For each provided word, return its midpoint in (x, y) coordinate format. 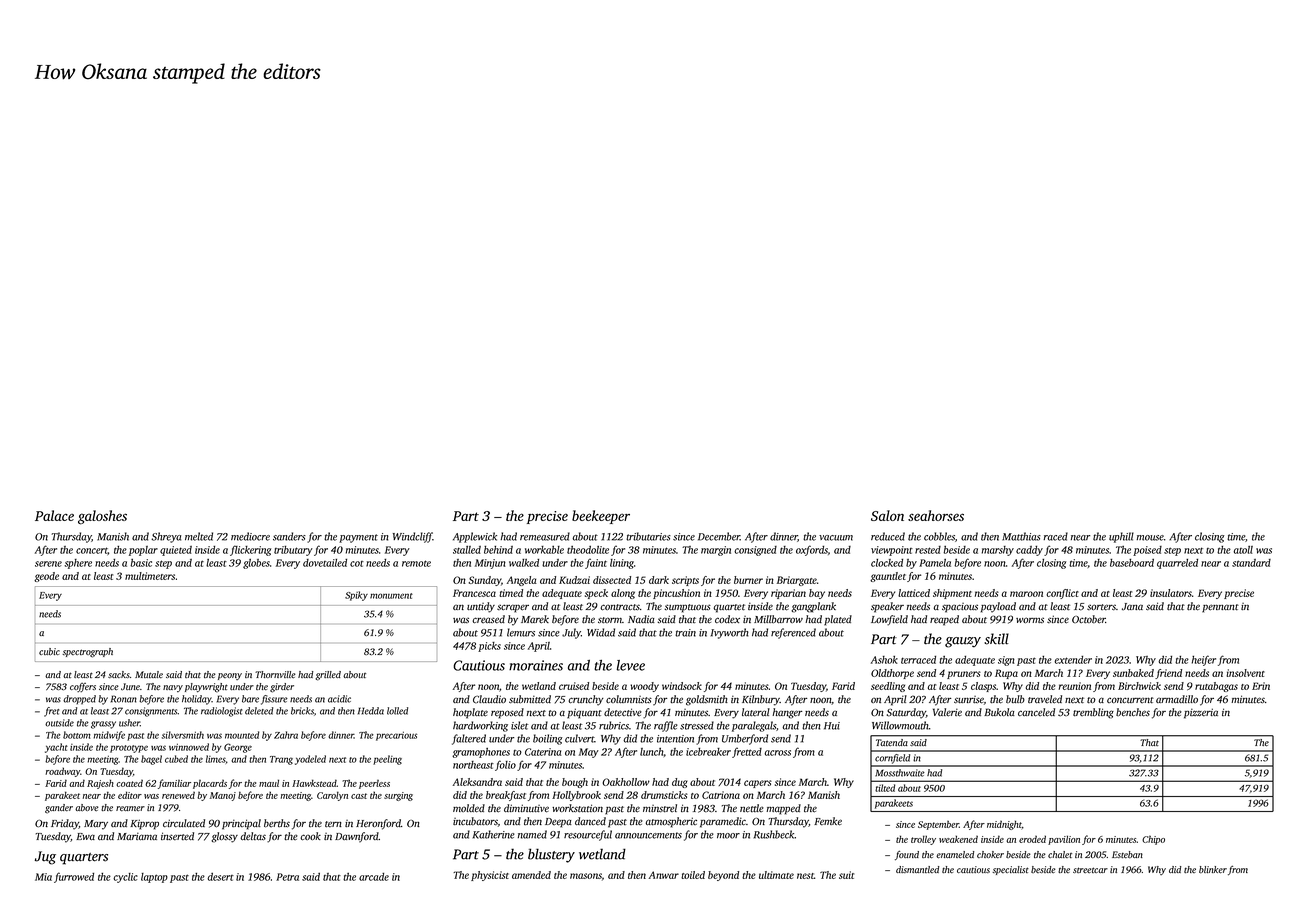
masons (586, 876)
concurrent (1130, 700)
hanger (787, 713)
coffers (83, 687)
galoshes (102, 517)
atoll (1243, 550)
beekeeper (601, 517)
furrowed (74, 877)
